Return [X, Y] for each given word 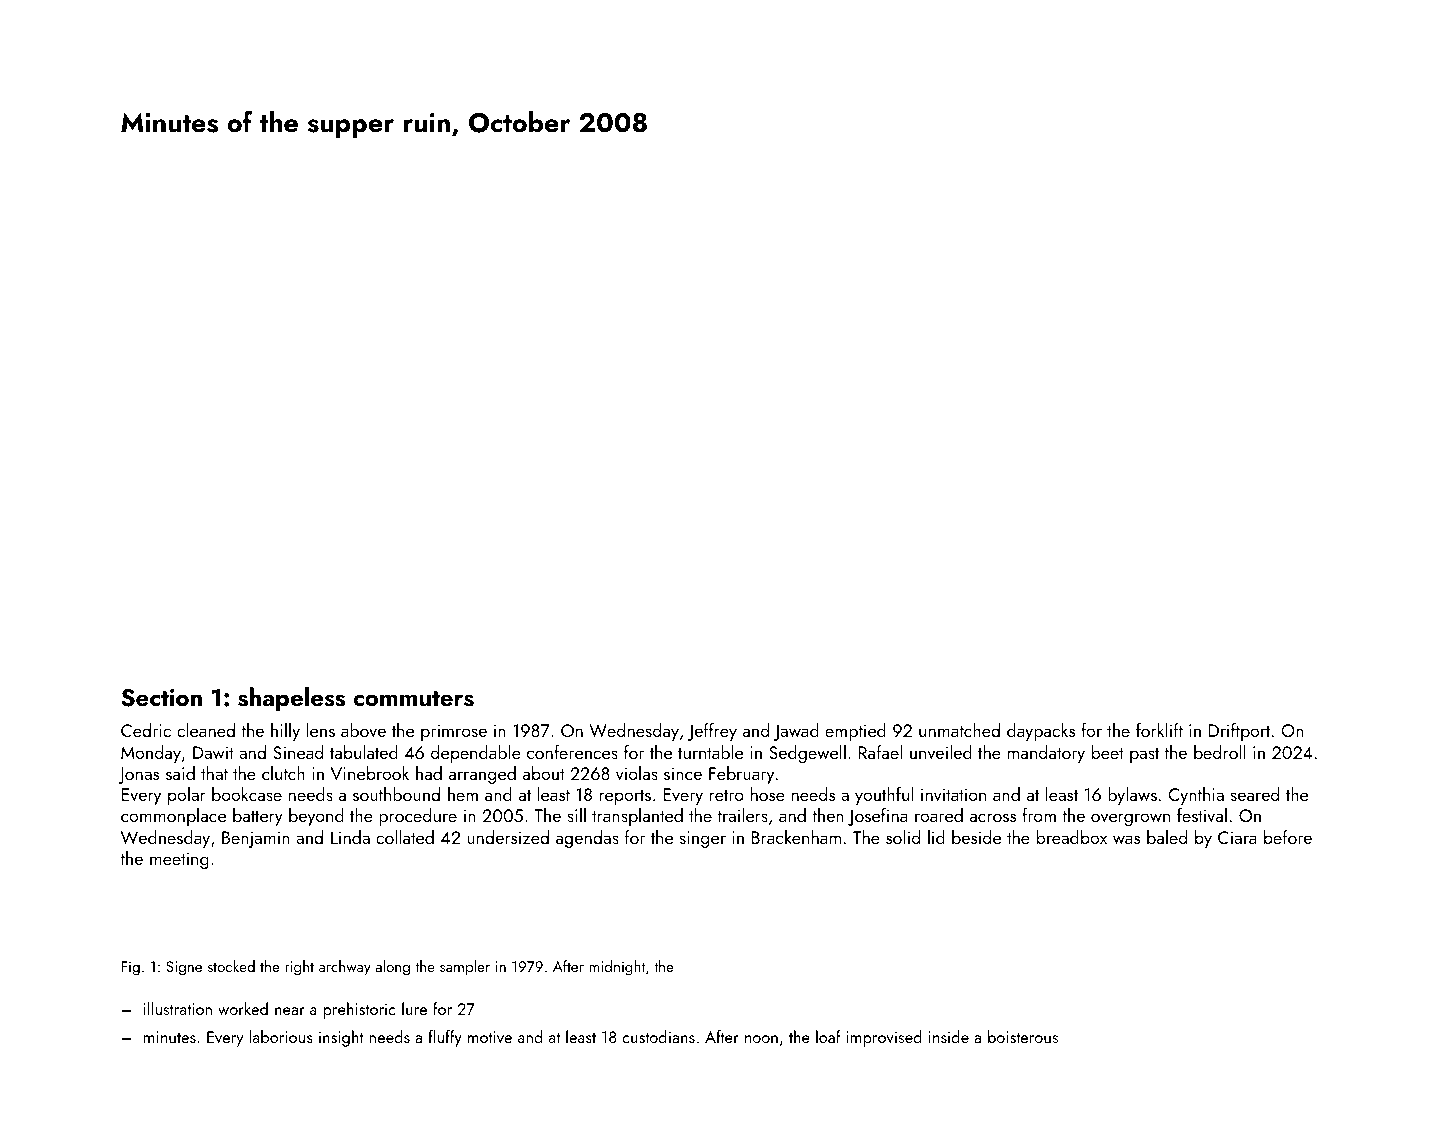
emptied [855, 732]
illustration [178, 1008]
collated [405, 837]
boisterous [1023, 1036]
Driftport [1239, 732]
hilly [285, 732]
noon [761, 1039]
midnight [617, 968]
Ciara [1237, 837]
